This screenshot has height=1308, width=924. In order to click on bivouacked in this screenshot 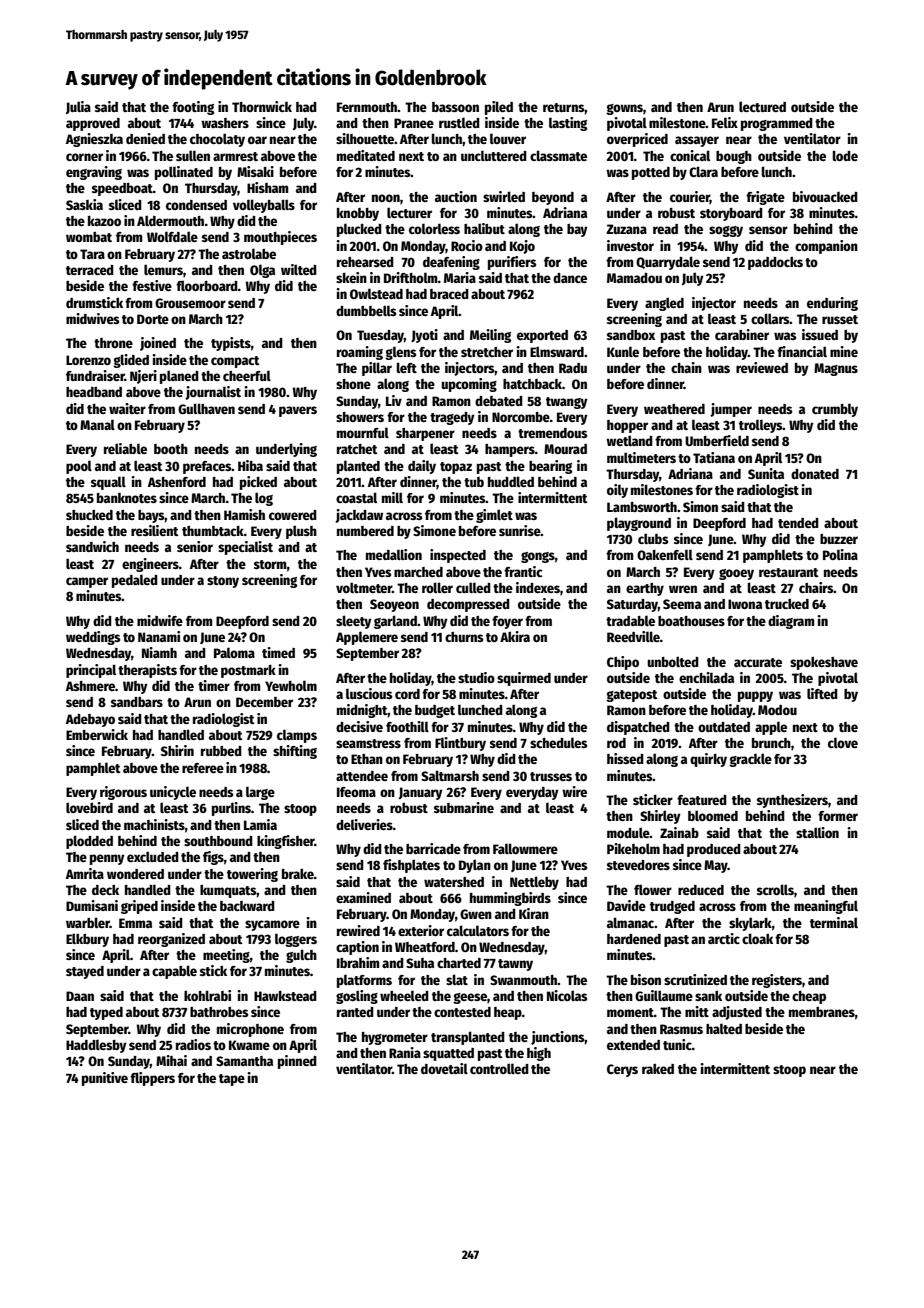, I will do `click(825, 196)`.
